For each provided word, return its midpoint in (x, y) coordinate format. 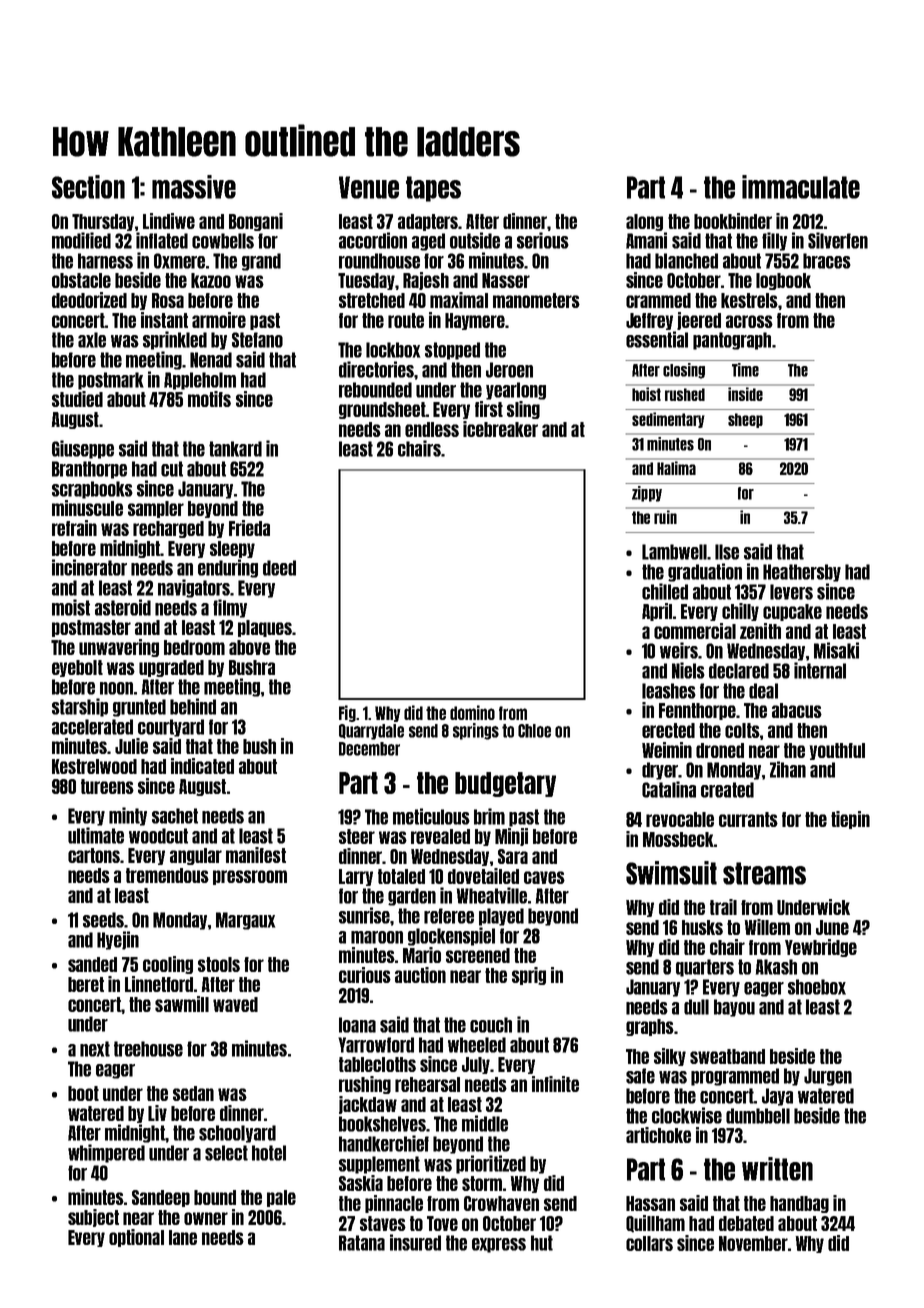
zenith (760, 631)
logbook (783, 281)
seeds (104, 920)
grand (261, 262)
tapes (433, 189)
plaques (265, 628)
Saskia (361, 1183)
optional (136, 1238)
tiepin (850, 820)
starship (80, 707)
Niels (688, 670)
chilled (665, 591)
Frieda (249, 528)
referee (449, 916)
